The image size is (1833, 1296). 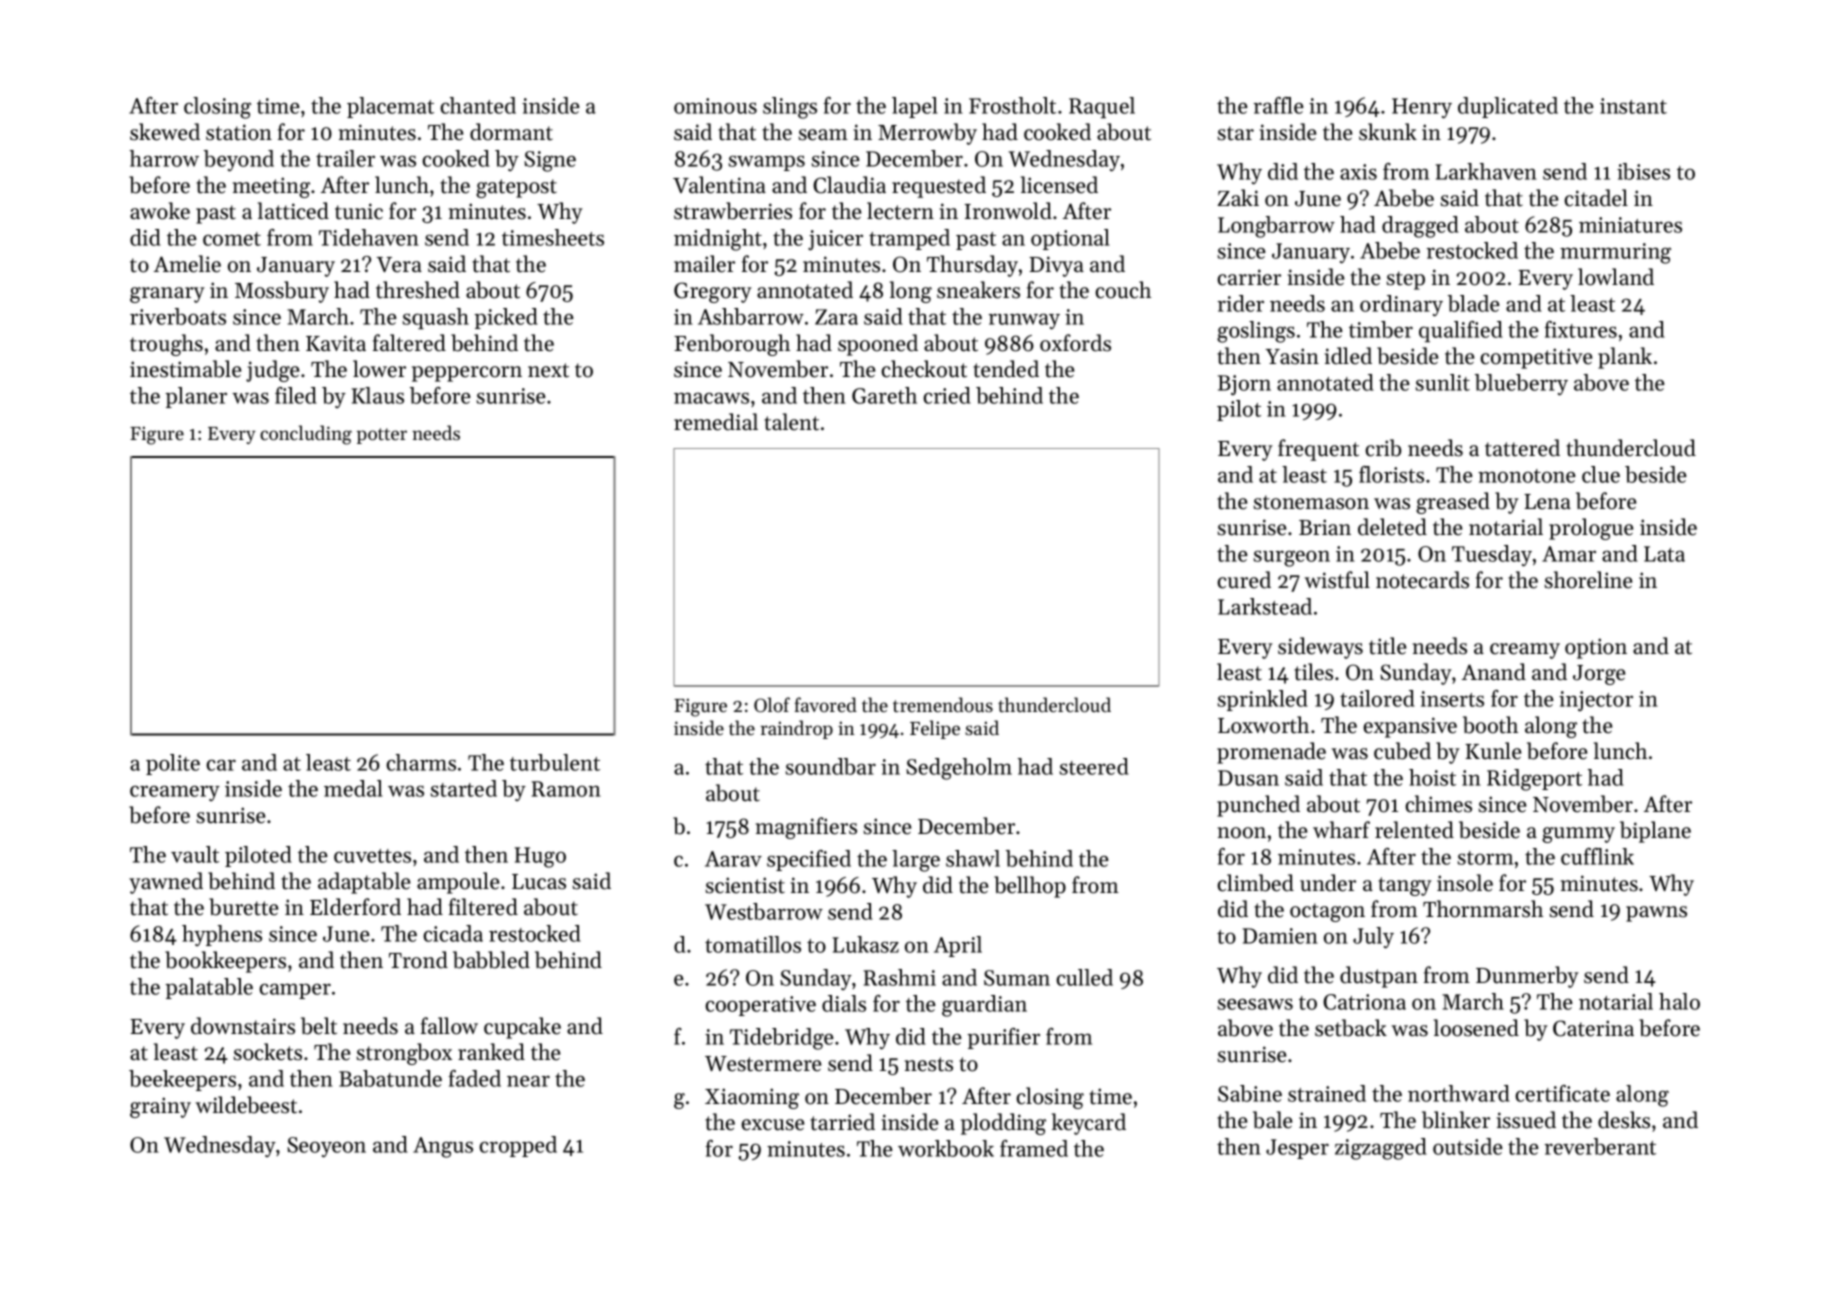 What do you see at coordinates (1534, 780) in the document?
I see `Ridgeport` at bounding box center [1534, 780].
